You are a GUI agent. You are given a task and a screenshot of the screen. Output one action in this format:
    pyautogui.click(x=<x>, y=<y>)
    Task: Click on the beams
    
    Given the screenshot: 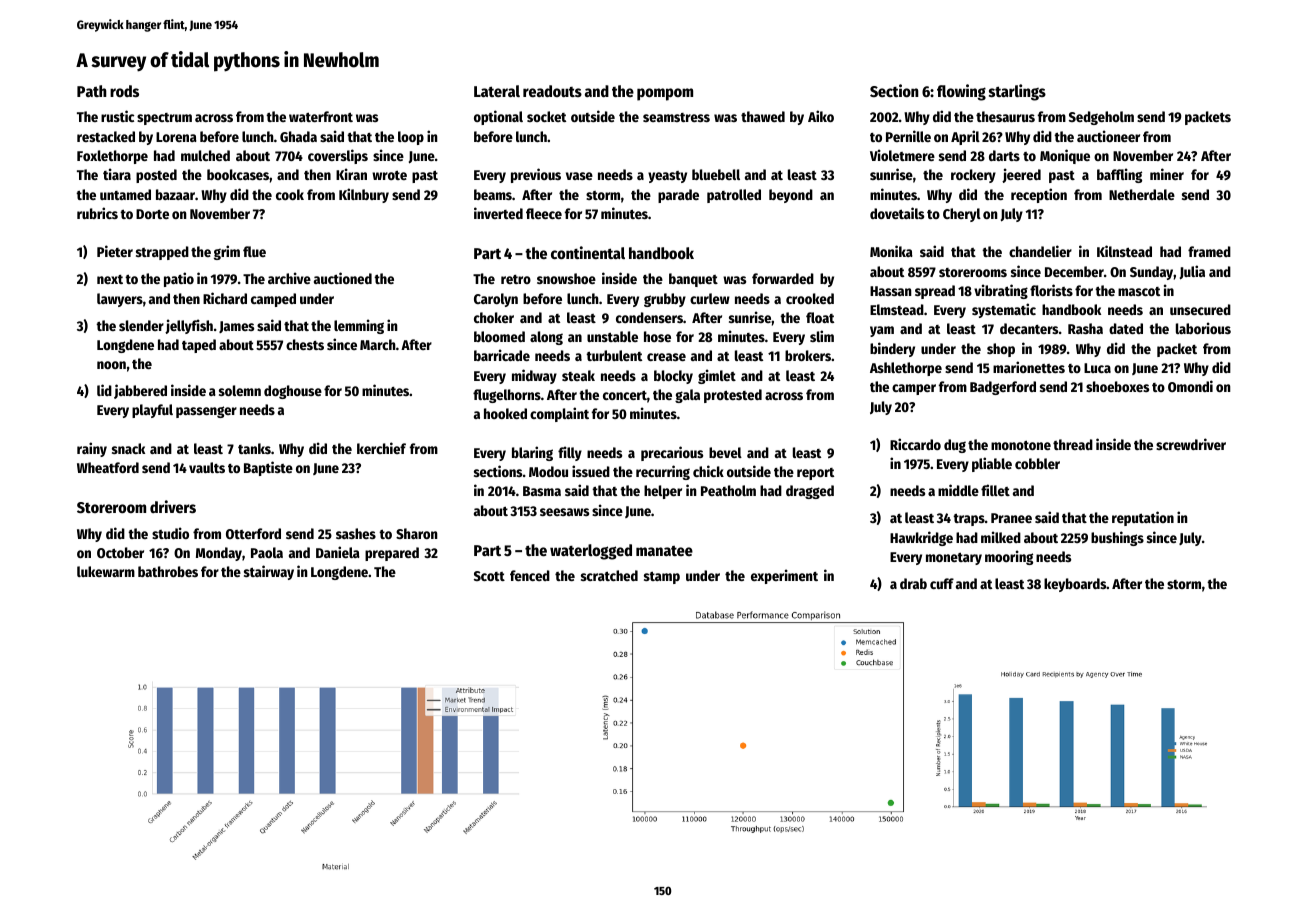 What is the action you would take?
    pyautogui.click(x=493, y=194)
